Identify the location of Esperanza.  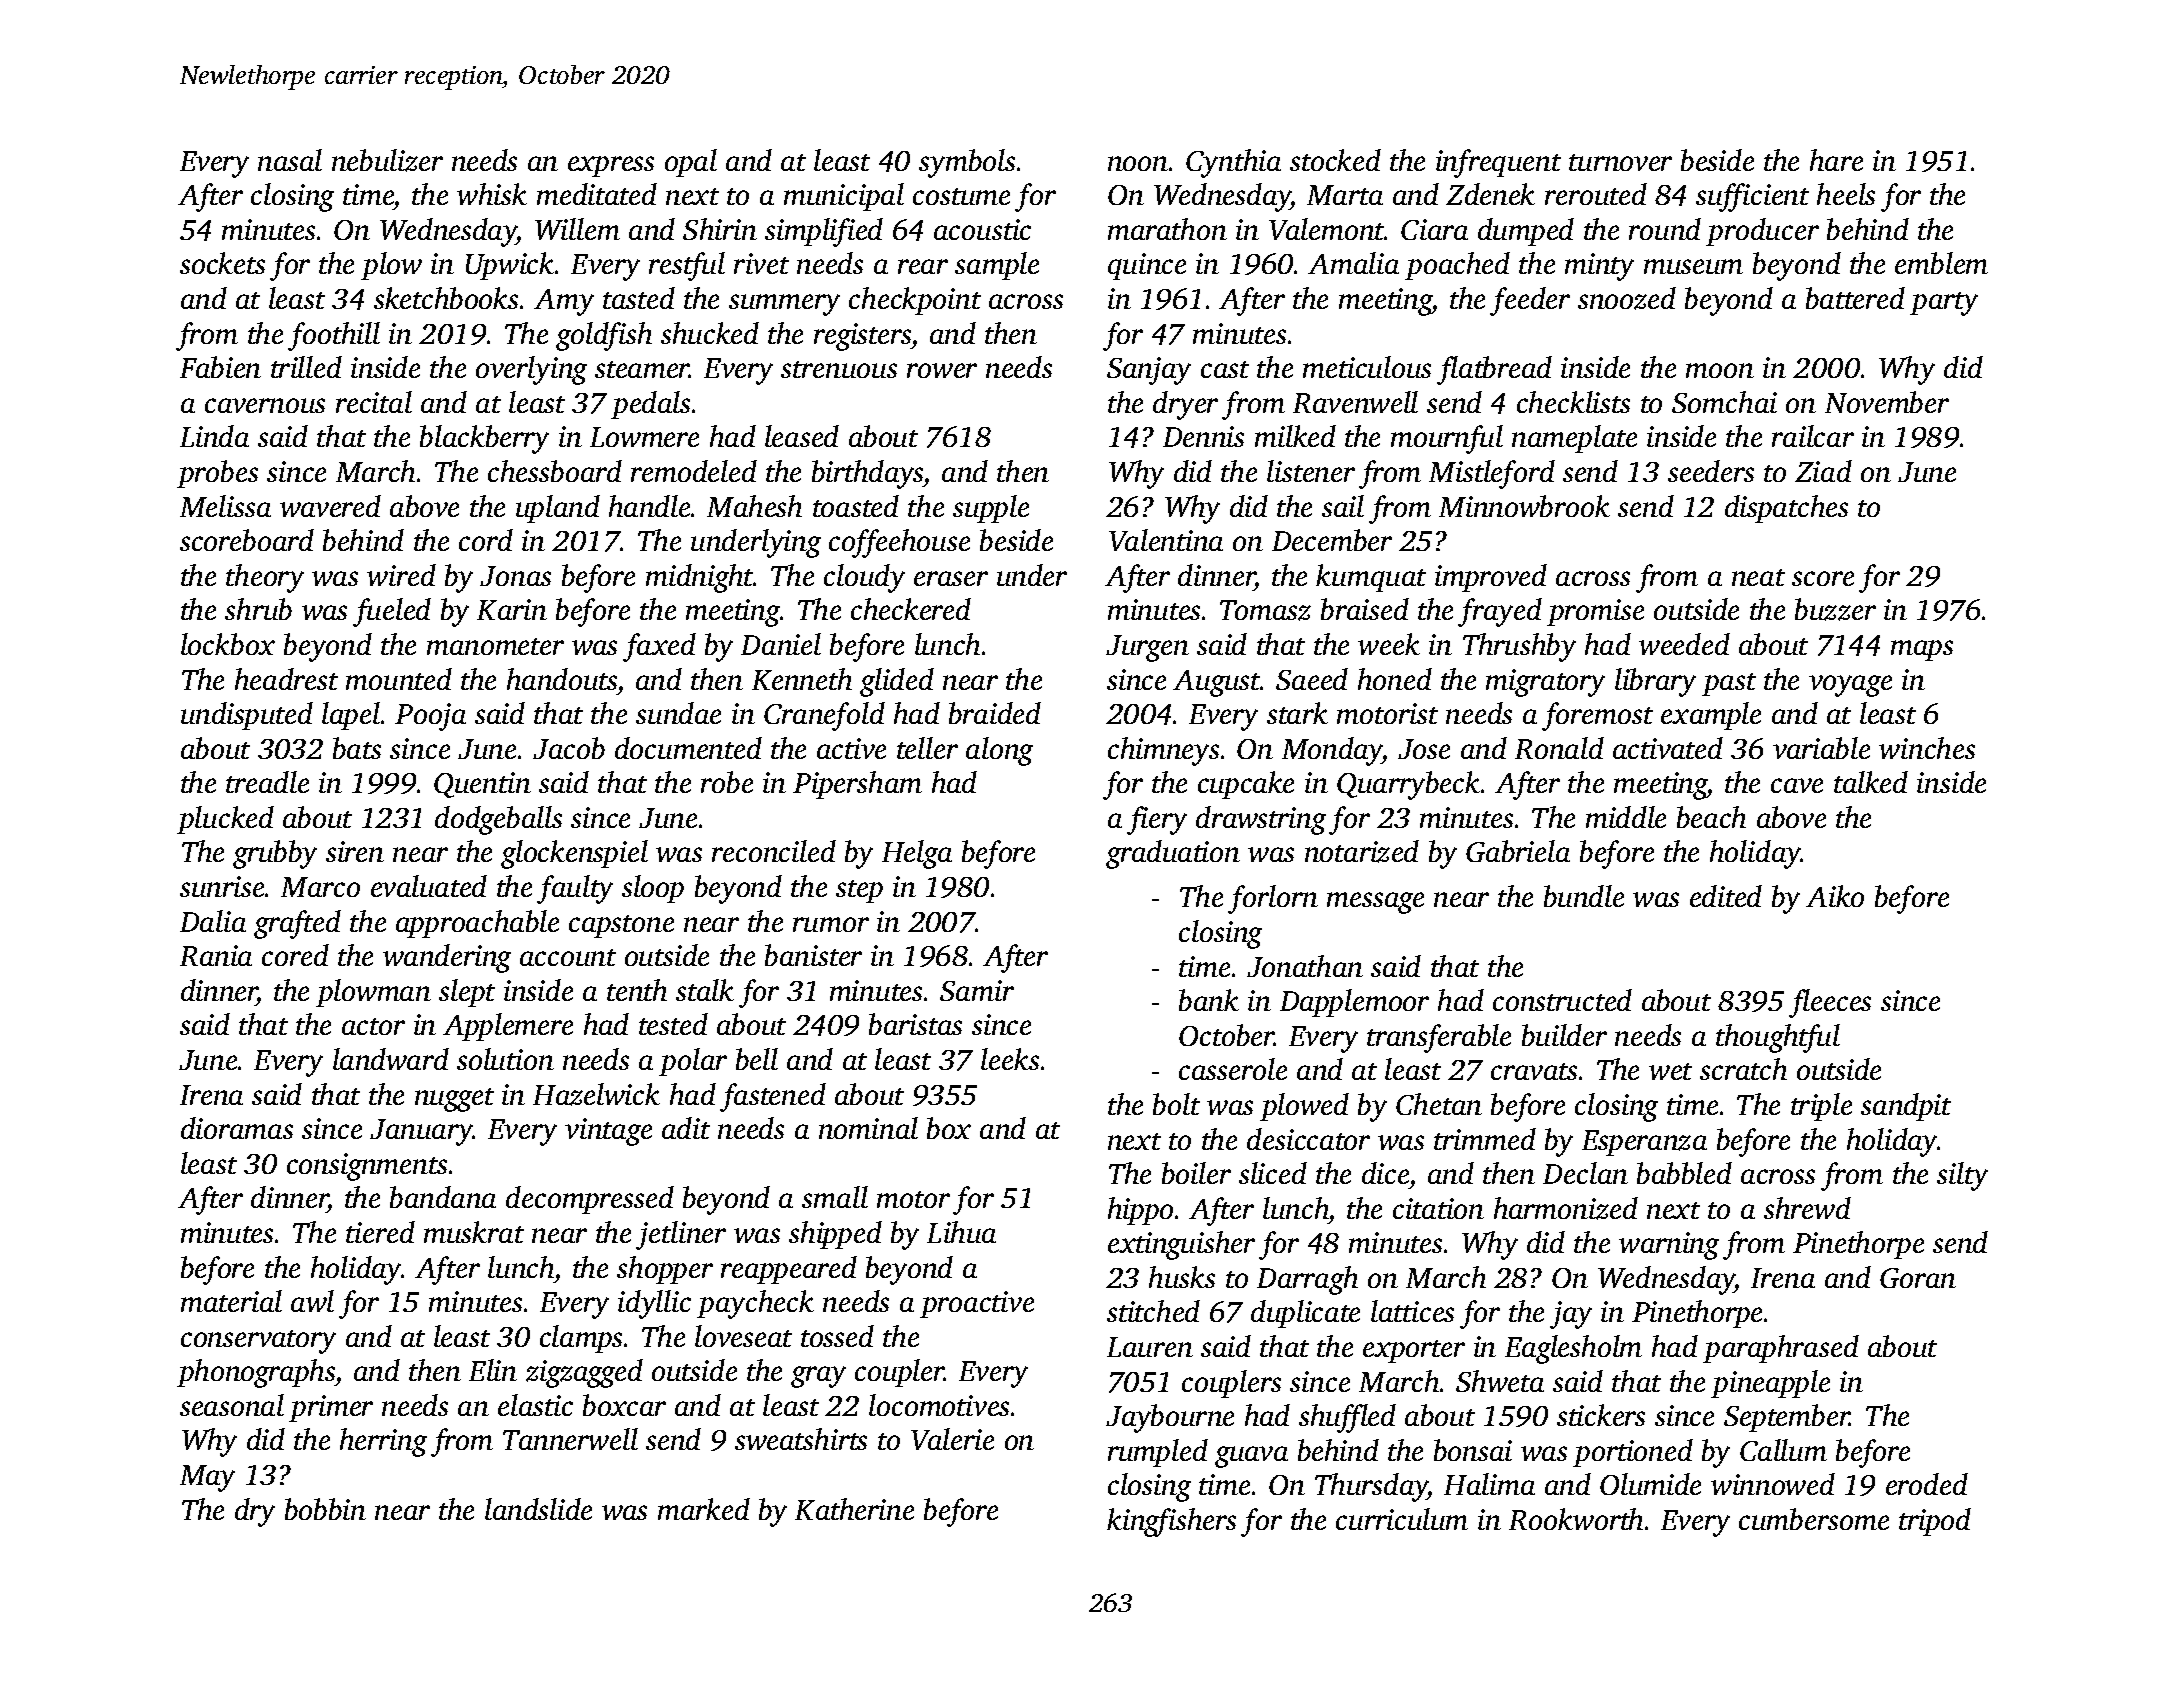
(1644, 1143).
